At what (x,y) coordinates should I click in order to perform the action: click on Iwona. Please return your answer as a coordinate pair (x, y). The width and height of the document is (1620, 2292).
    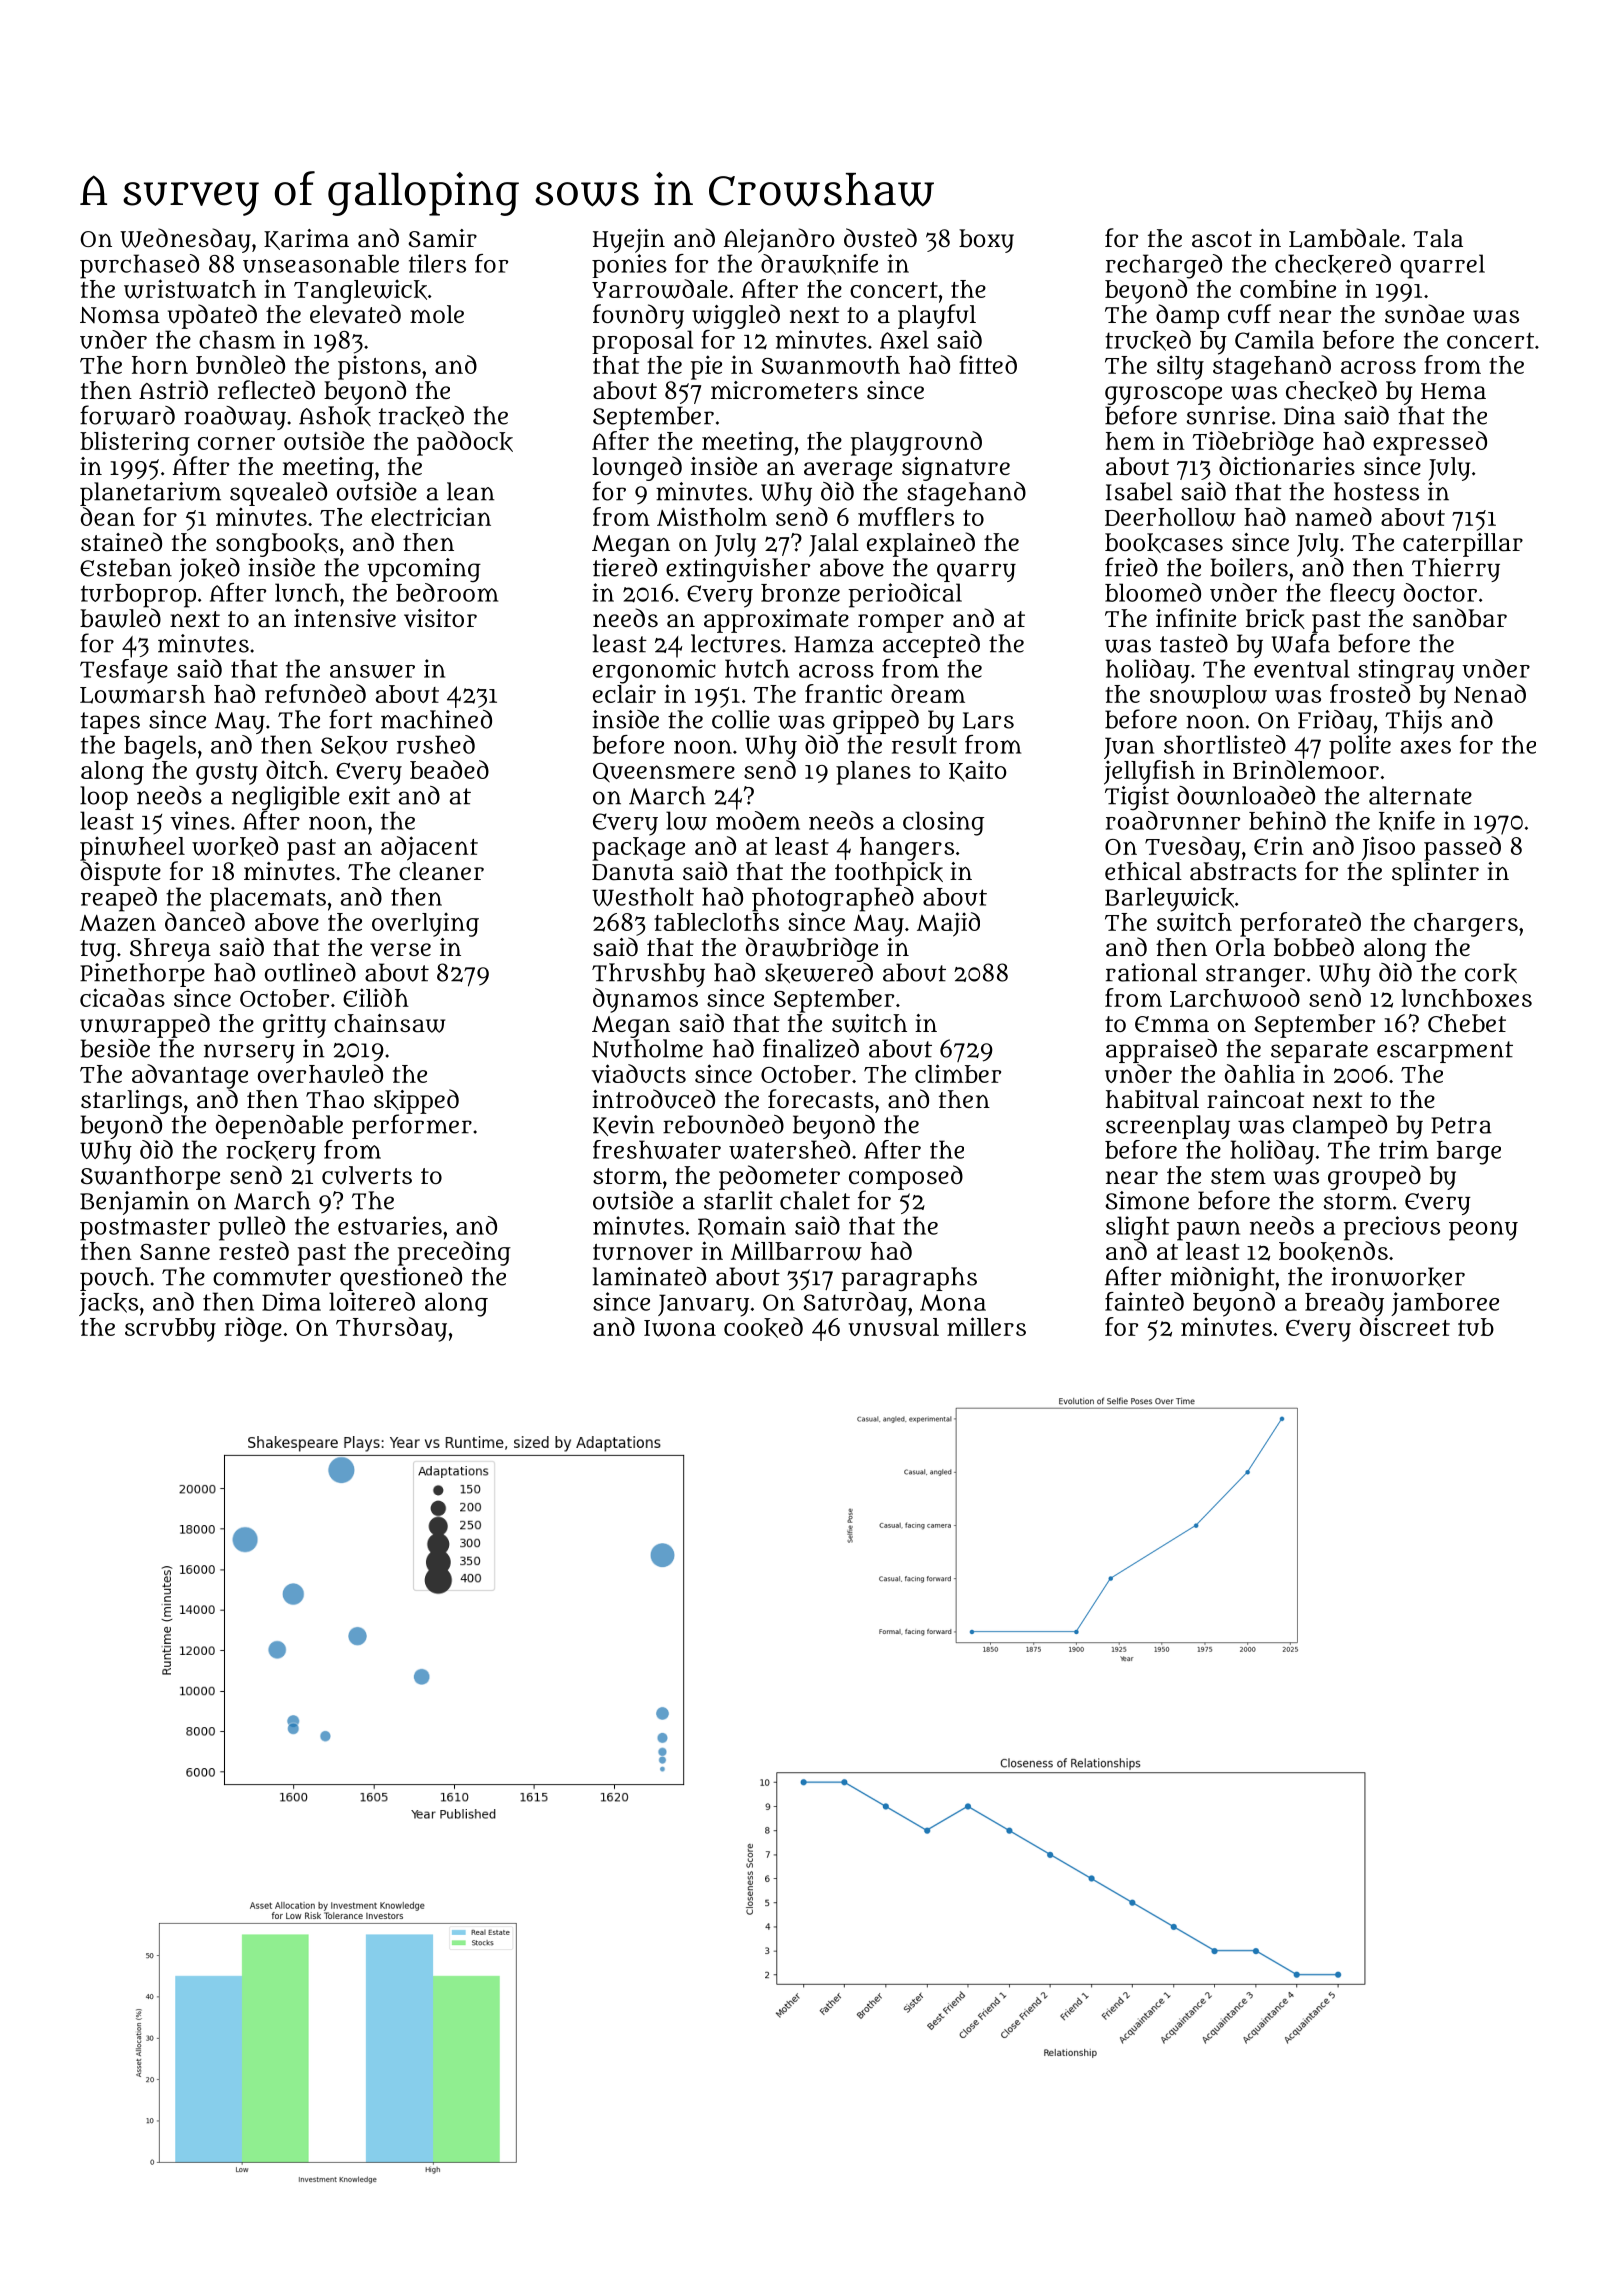
    Looking at the image, I should click on (680, 1328).
